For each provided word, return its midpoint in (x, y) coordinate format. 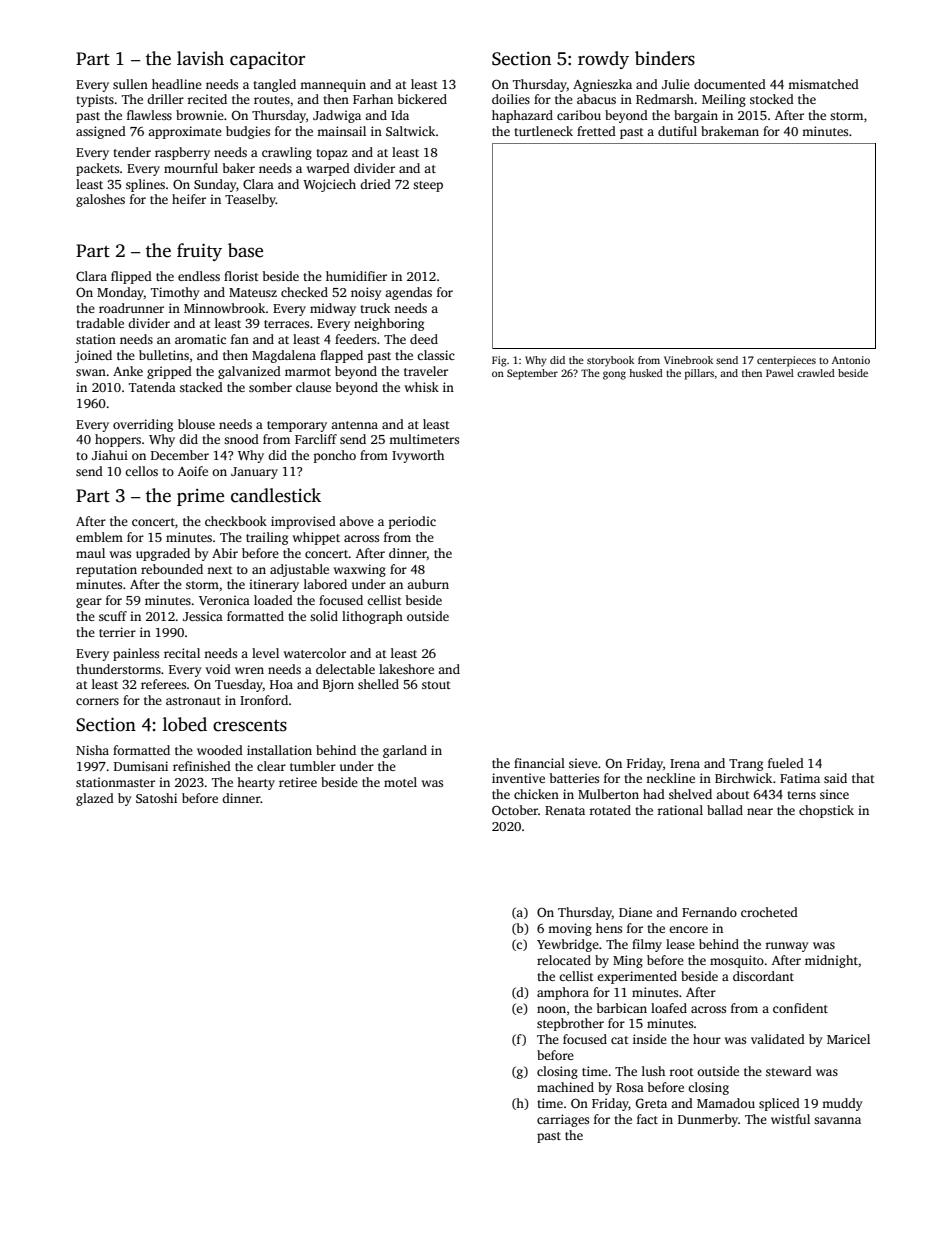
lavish (200, 58)
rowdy (603, 60)
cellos (141, 471)
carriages (563, 1120)
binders (665, 58)
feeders (355, 339)
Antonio (851, 360)
